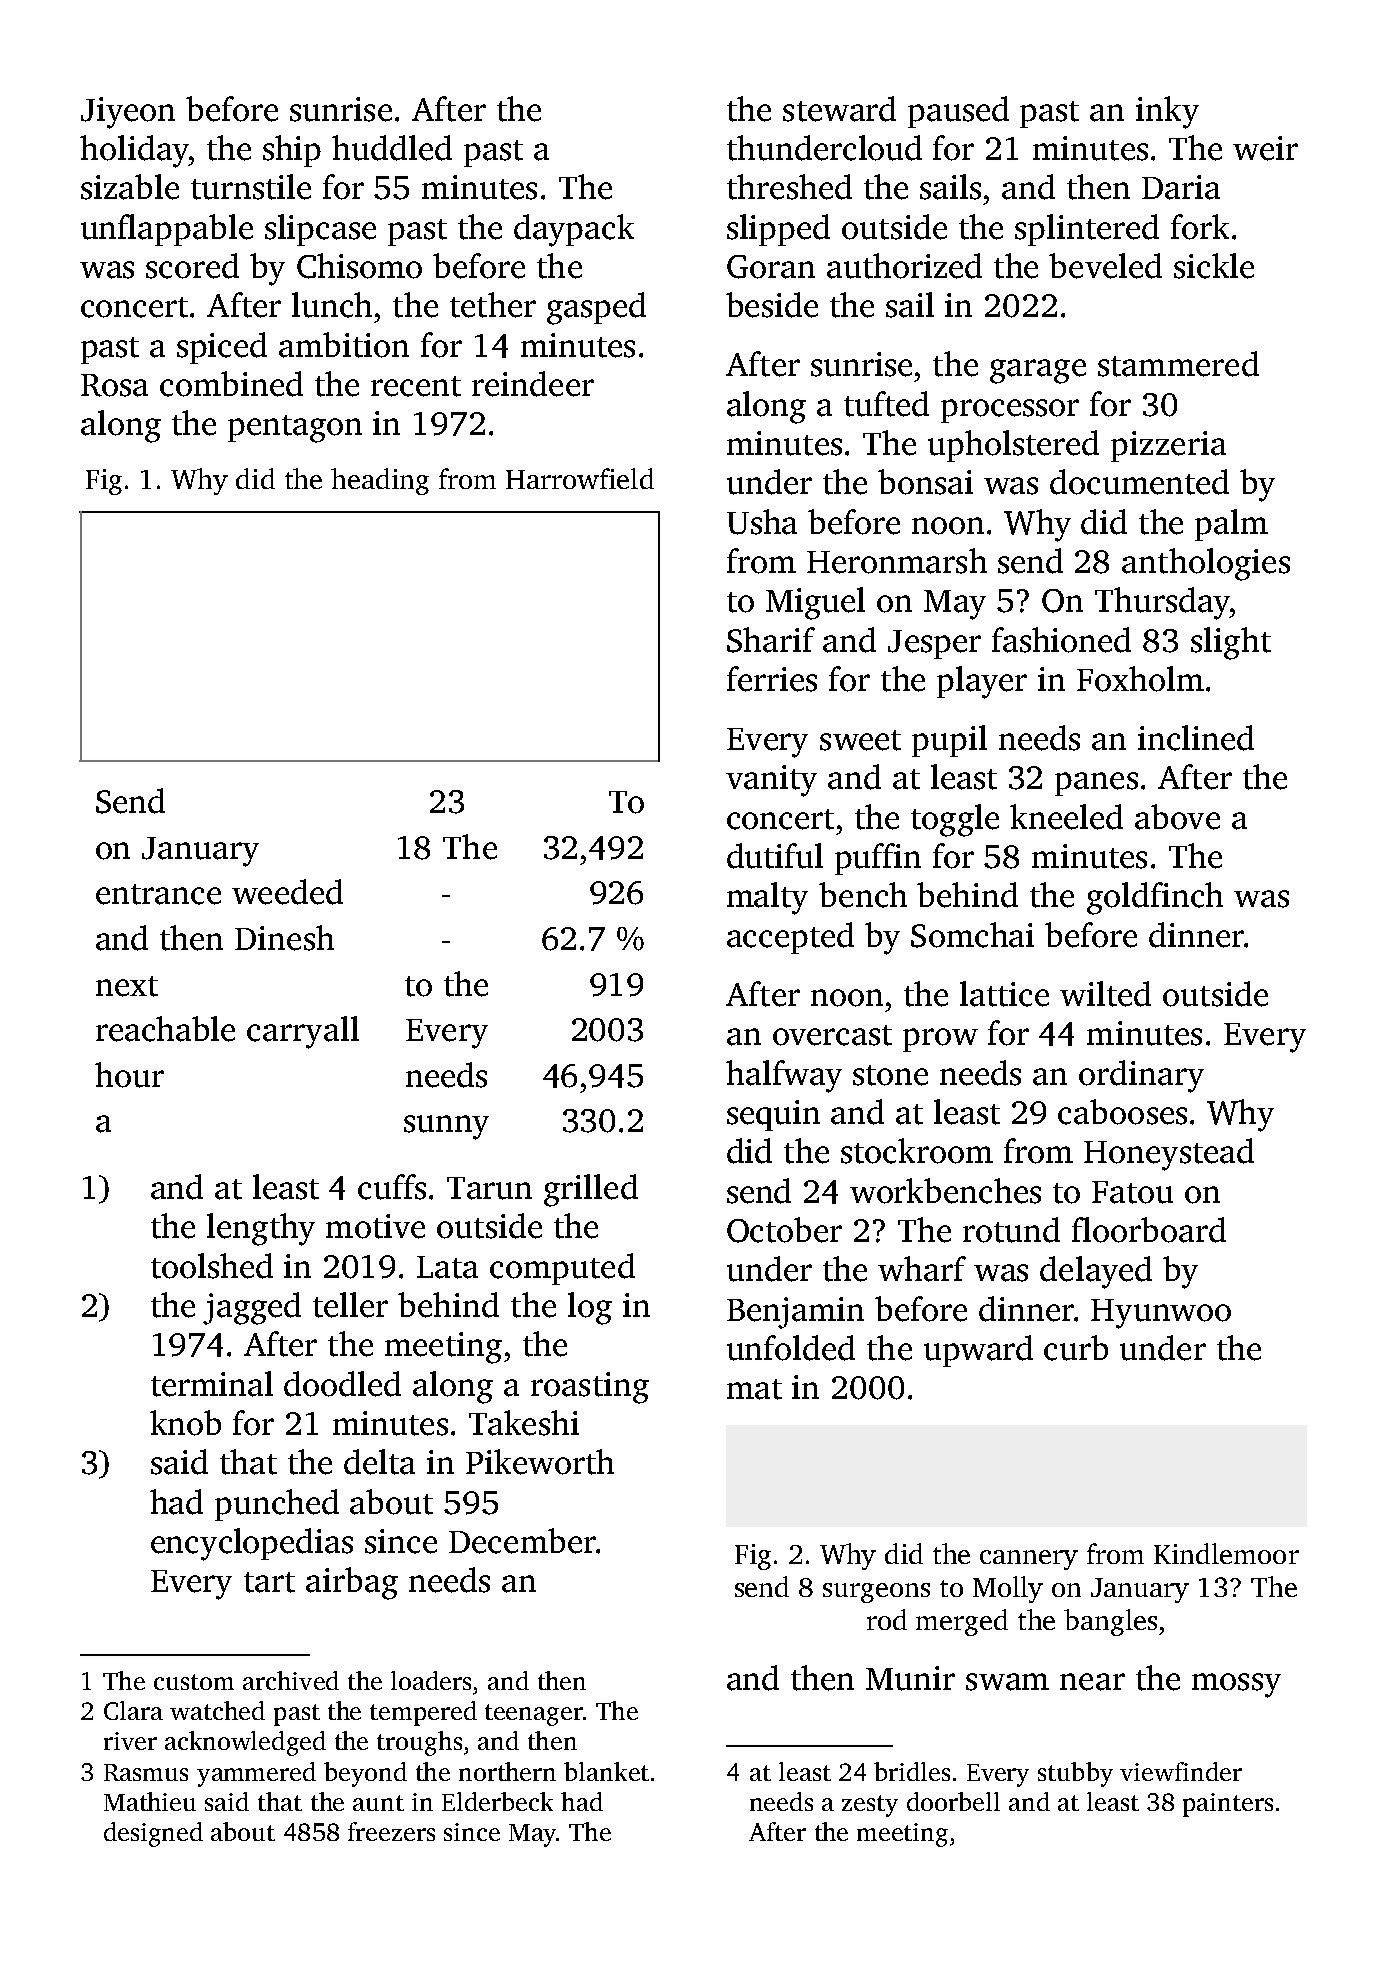  Describe the element at coordinates (416, 386) in the screenshot. I see `recent` at that location.
